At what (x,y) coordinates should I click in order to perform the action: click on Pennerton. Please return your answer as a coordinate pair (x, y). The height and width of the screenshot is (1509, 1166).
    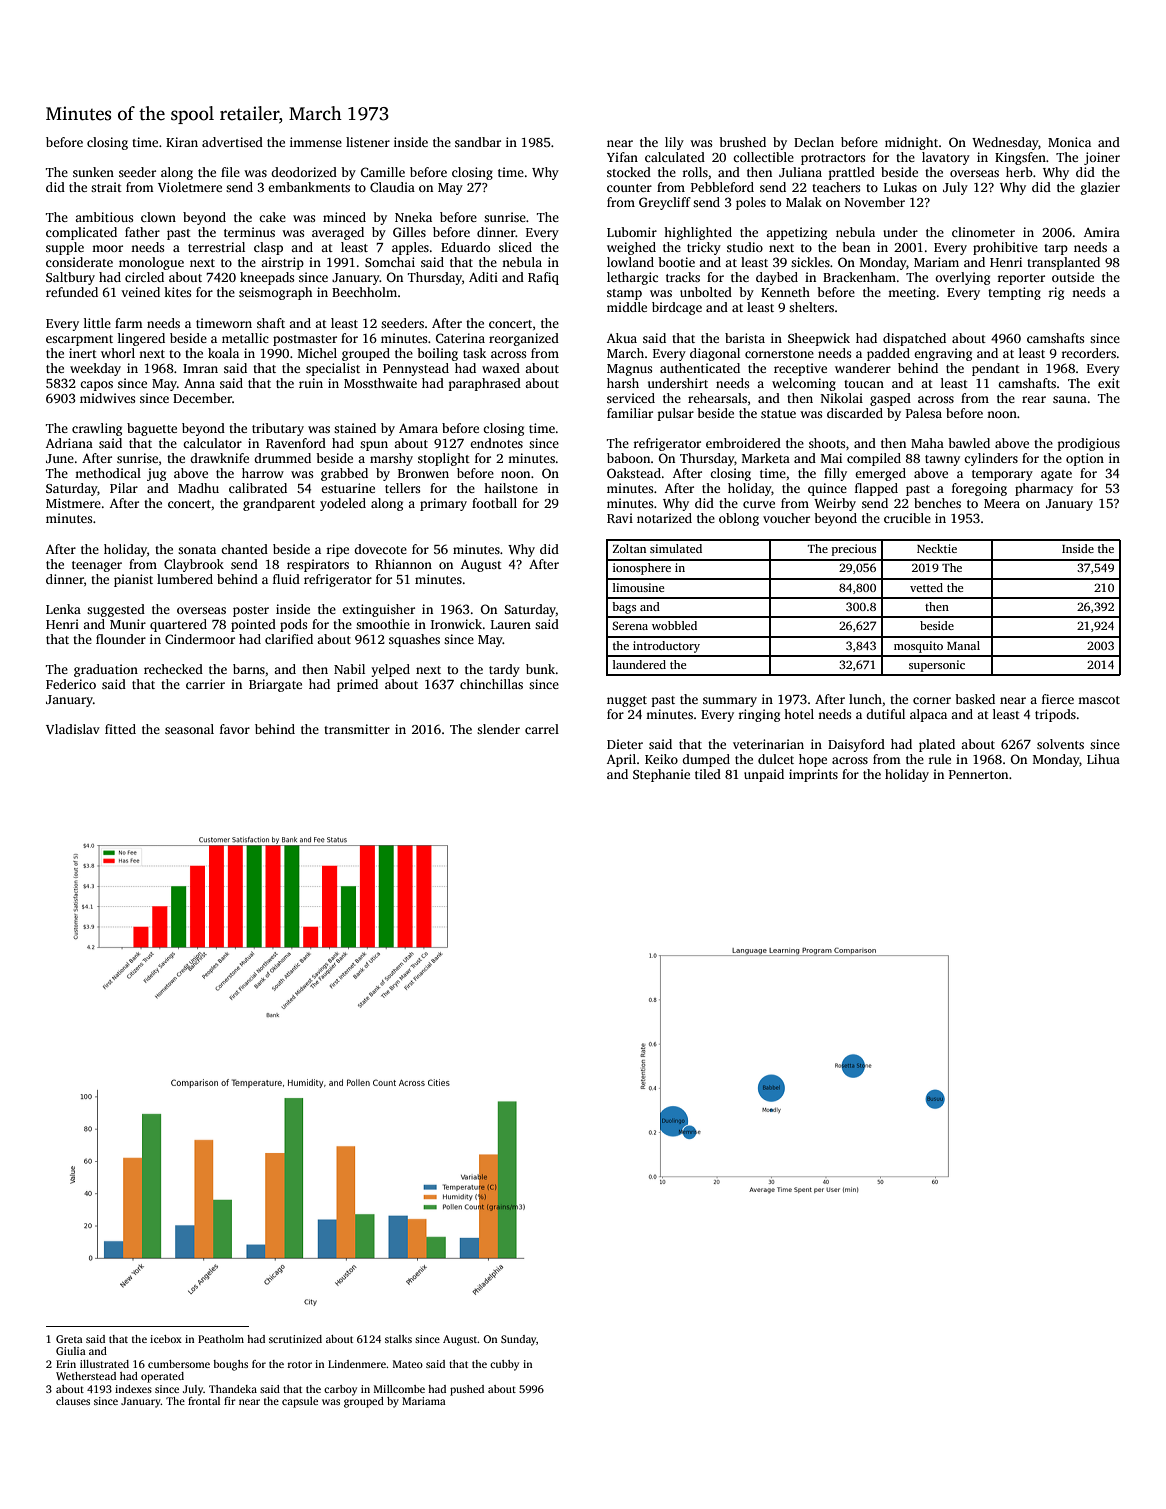
    Looking at the image, I should click on (978, 774).
